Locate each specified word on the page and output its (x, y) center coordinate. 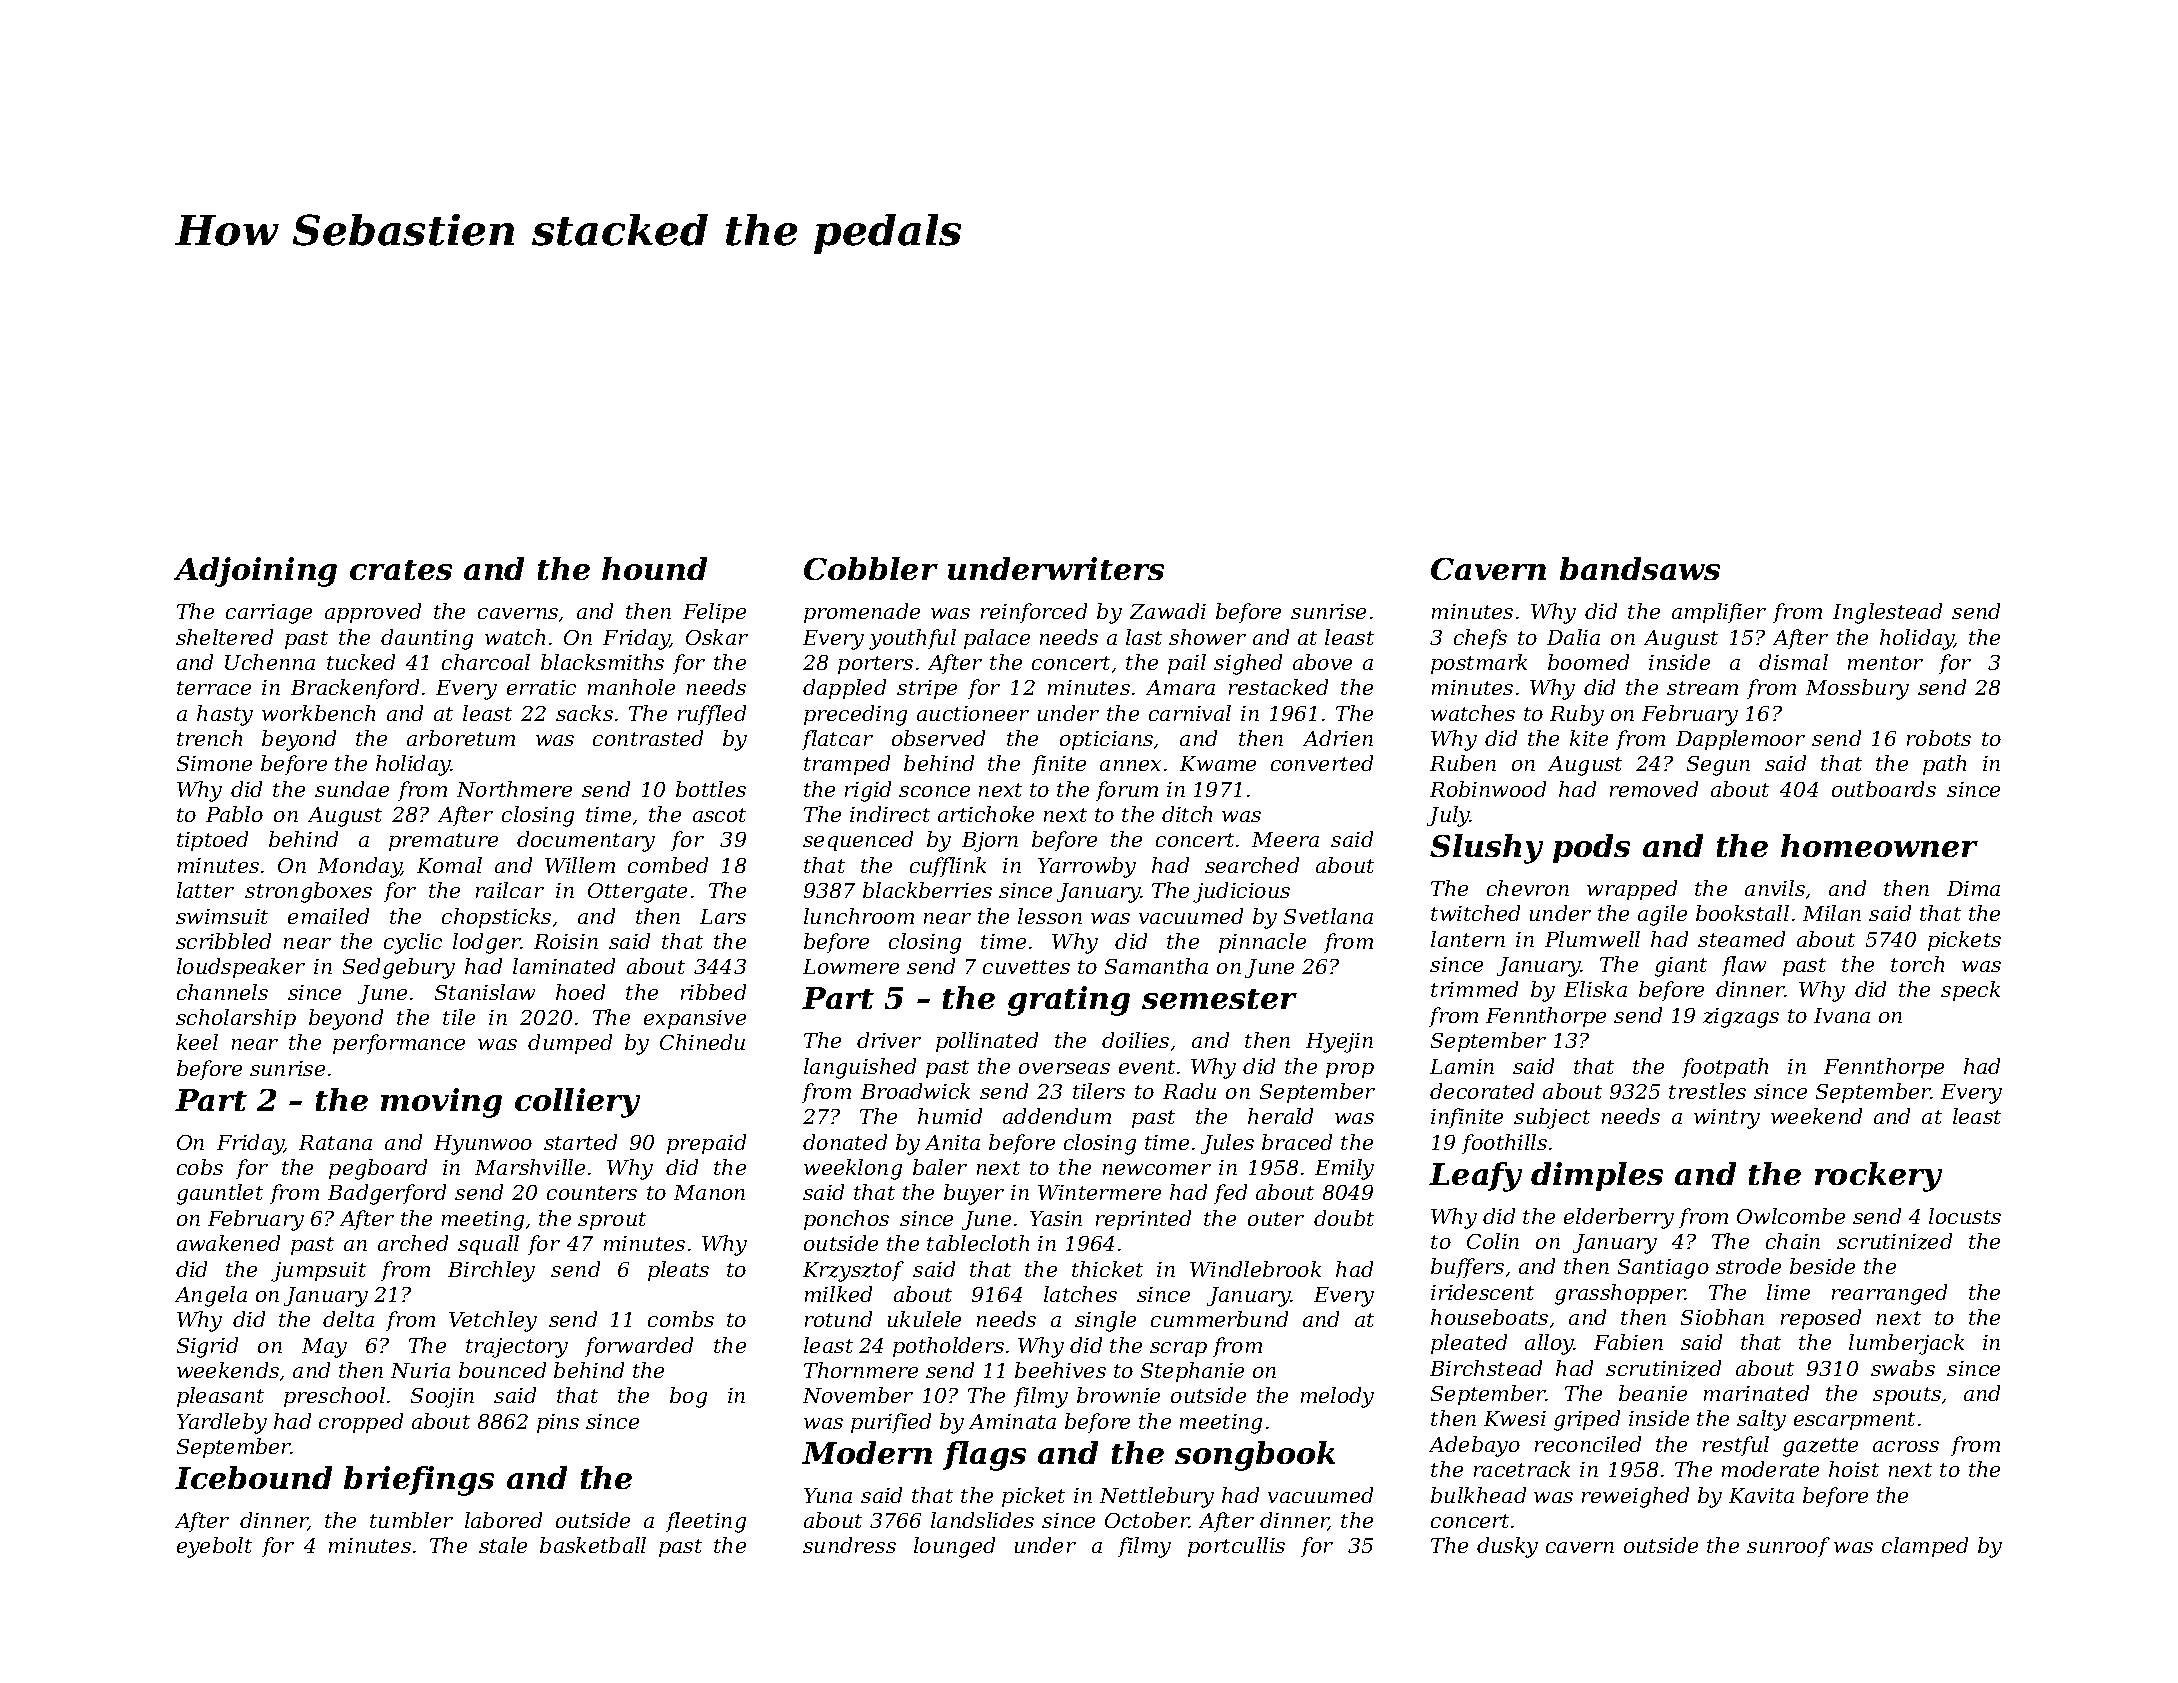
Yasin (1056, 1218)
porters (875, 665)
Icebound (253, 1477)
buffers (1467, 1268)
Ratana (335, 1142)
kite (1589, 738)
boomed (1588, 662)
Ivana (1842, 1015)
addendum (1057, 1116)
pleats (678, 1271)
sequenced (858, 841)
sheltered (224, 637)
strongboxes (308, 892)
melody (1337, 1397)
